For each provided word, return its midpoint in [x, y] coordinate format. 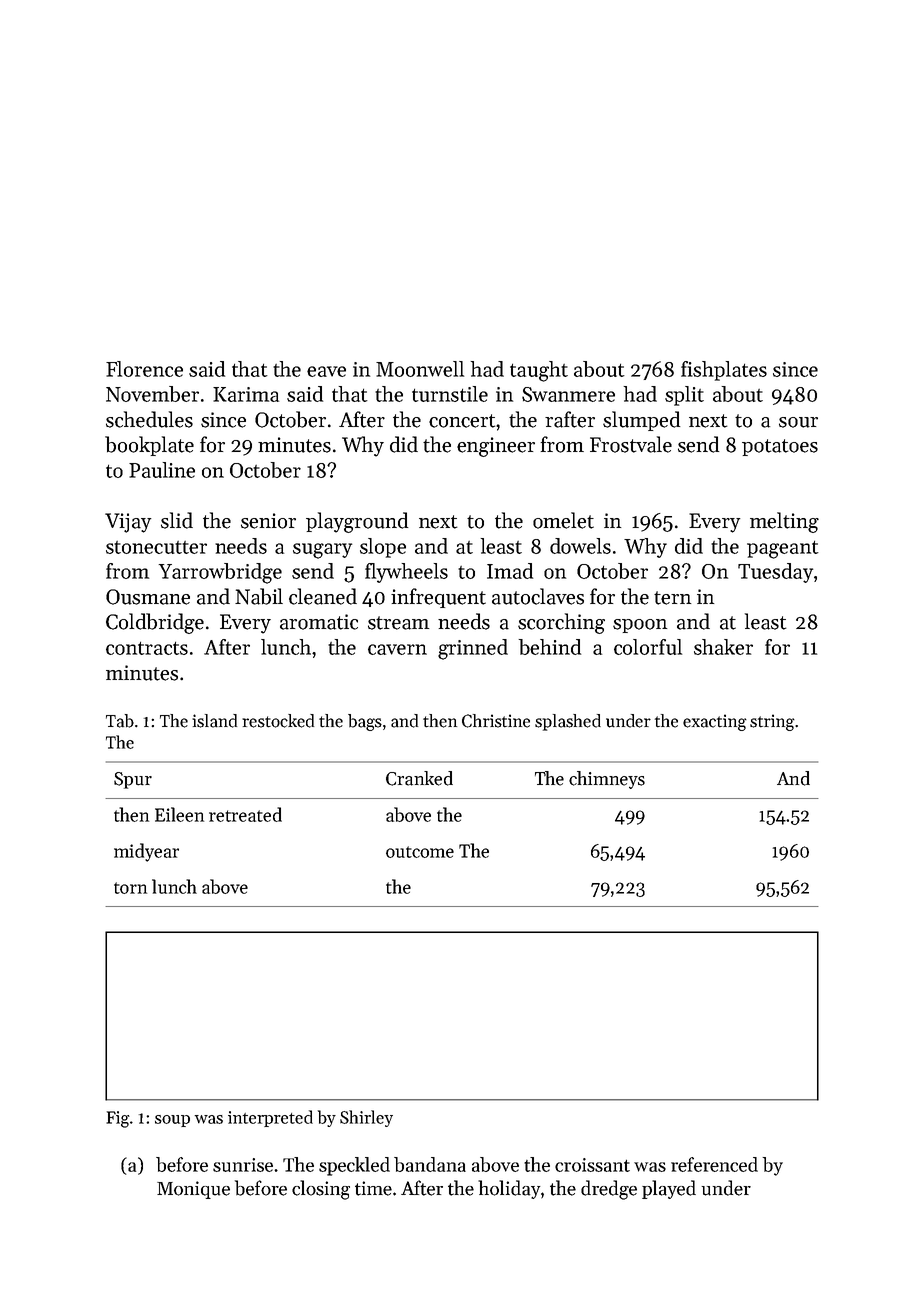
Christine [496, 721]
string [772, 722]
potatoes [780, 447]
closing [321, 1190]
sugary [322, 551]
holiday [509, 1189]
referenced [714, 1164]
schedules [149, 419]
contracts [147, 648]
